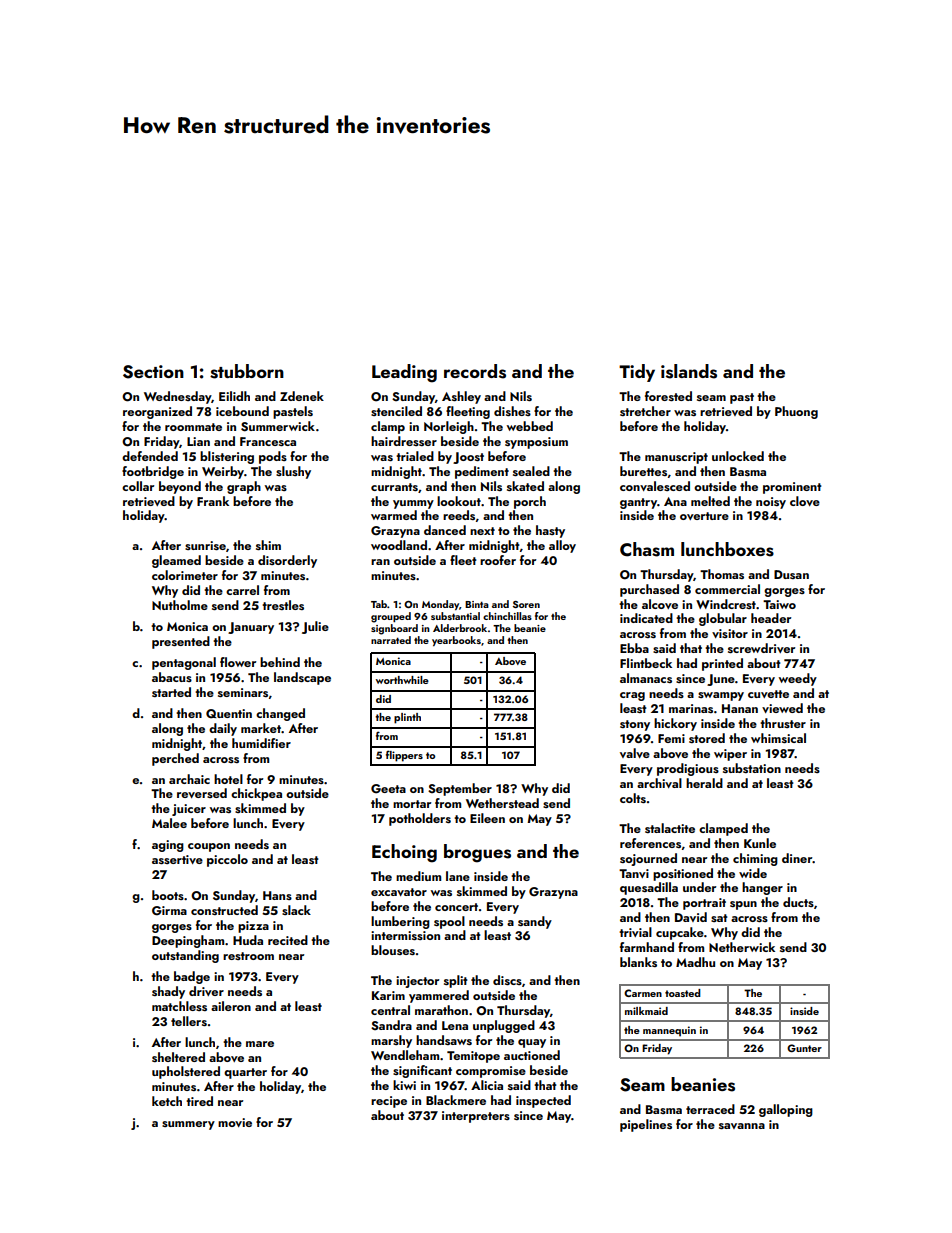 This document has width=952, height=1233. What do you see at coordinates (491, 1072) in the document?
I see `compromise` at bounding box center [491, 1072].
